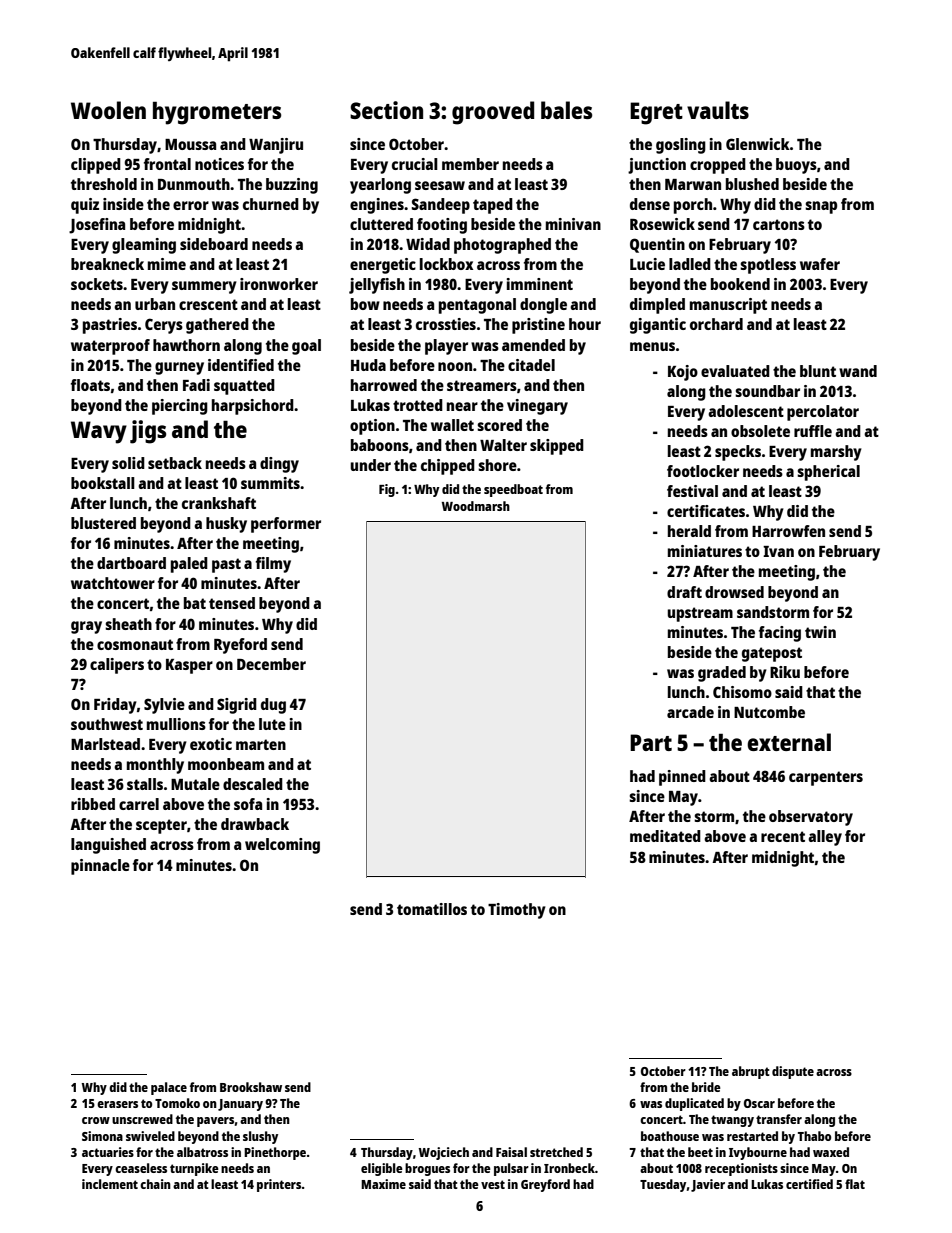  What do you see at coordinates (179, 368) in the screenshot?
I see `gurney` at bounding box center [179, 368].
